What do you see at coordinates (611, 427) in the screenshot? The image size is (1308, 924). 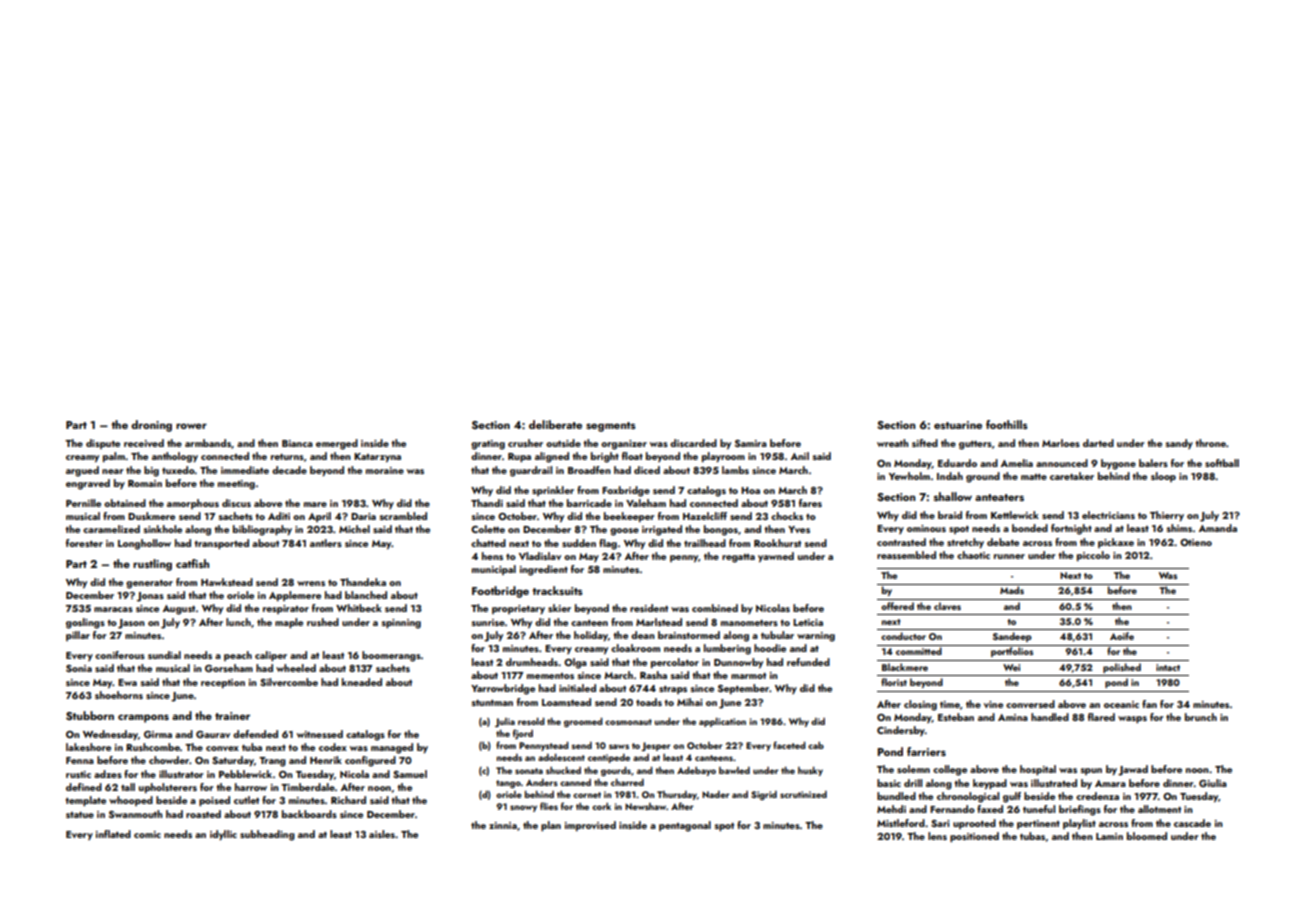 I see `segments` at bounding box center [611, 427].
